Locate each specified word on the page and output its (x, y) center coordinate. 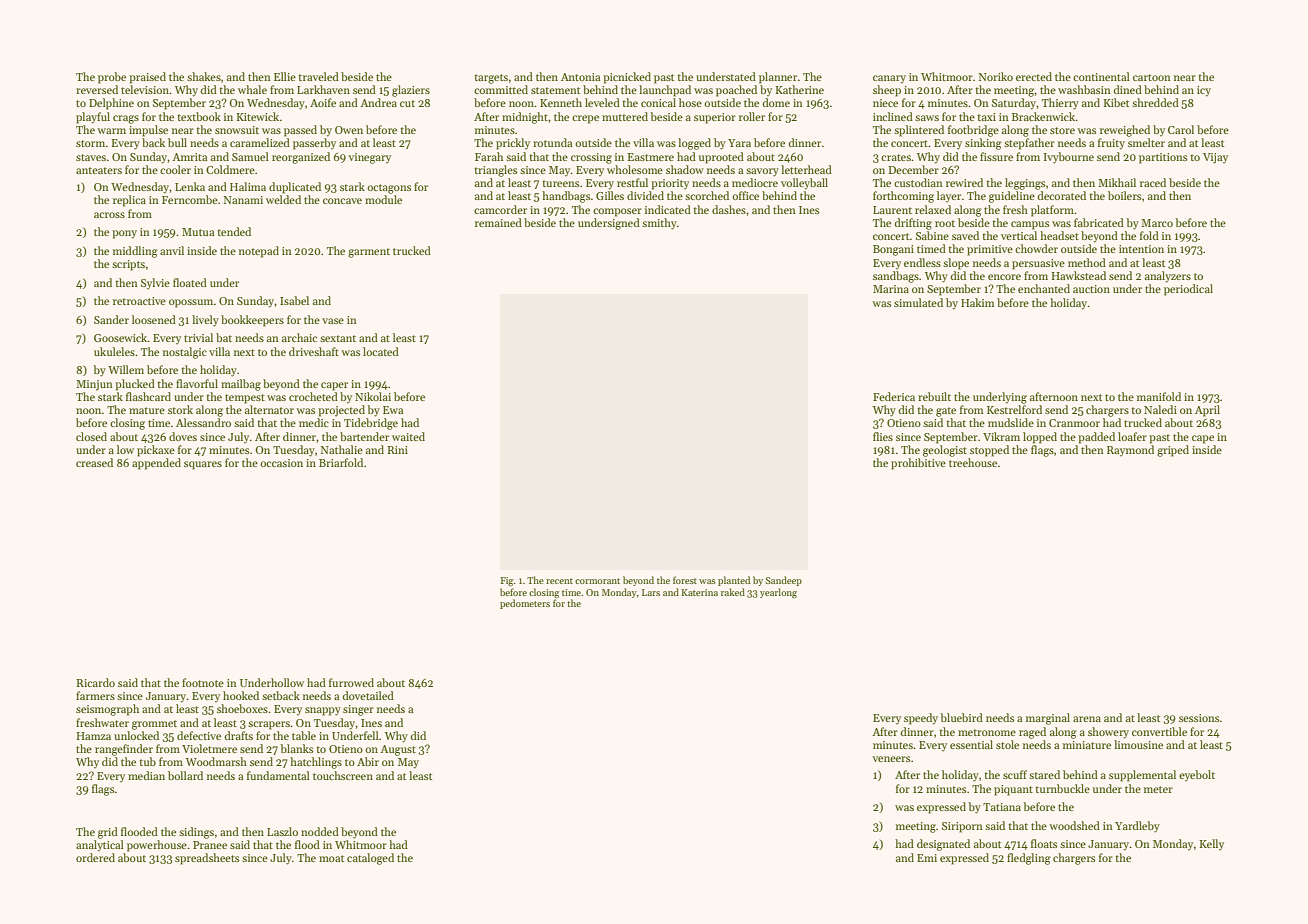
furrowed (351, 682)
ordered (95, 857)
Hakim (977, 302)
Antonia (580, 77)
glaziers (411, 91)
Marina (891, 289)
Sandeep (784, 581)
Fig (506, 582)
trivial (198, 337)
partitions (1163, 158)
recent (559, 581)
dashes (729, 209)
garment (369, 253)
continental (1101, 76)
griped (1173, 451)
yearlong (778, 593)
